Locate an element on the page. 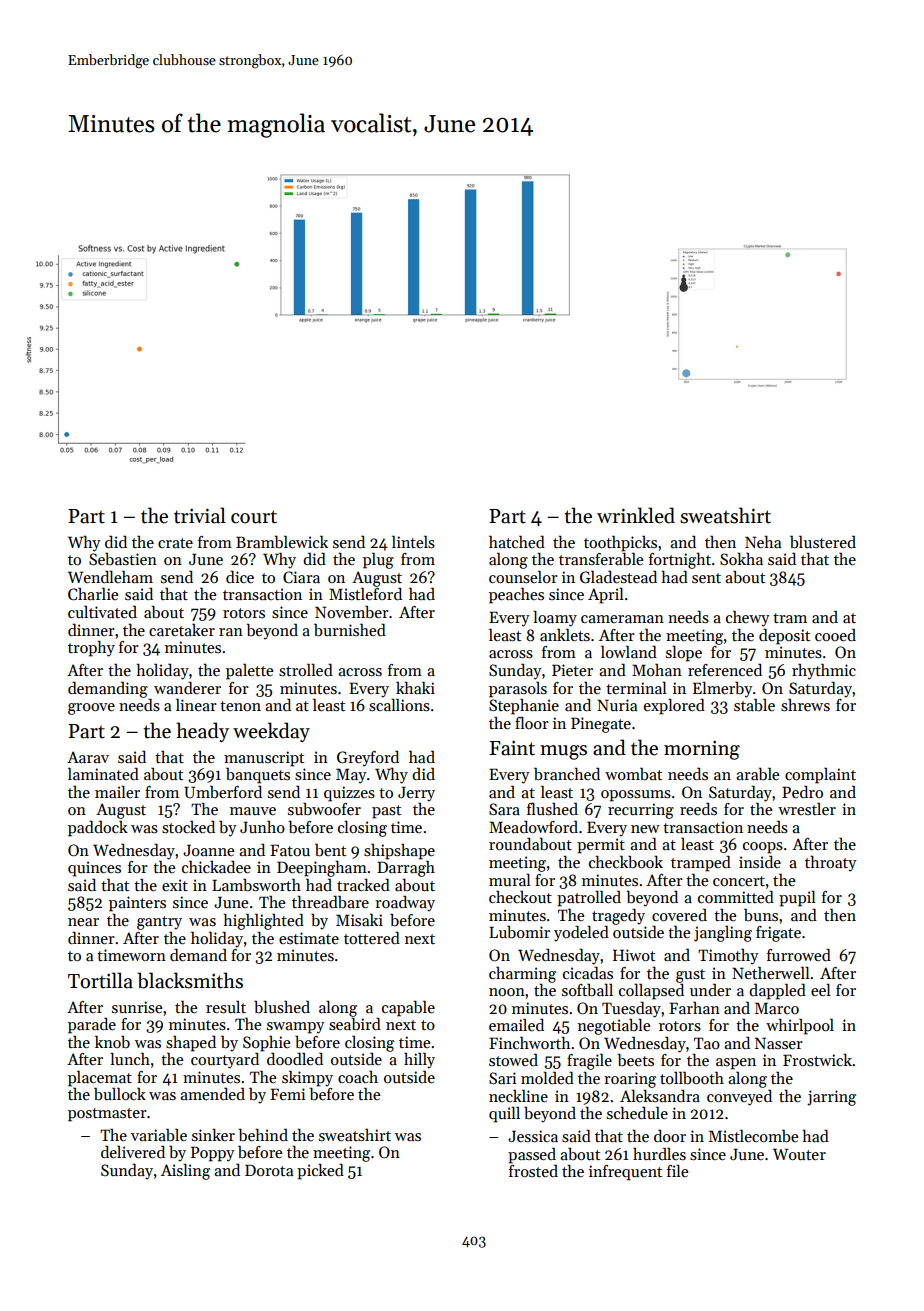 The height and width of the page is (1311, 924). explored is located at coordinates (674, 706).
